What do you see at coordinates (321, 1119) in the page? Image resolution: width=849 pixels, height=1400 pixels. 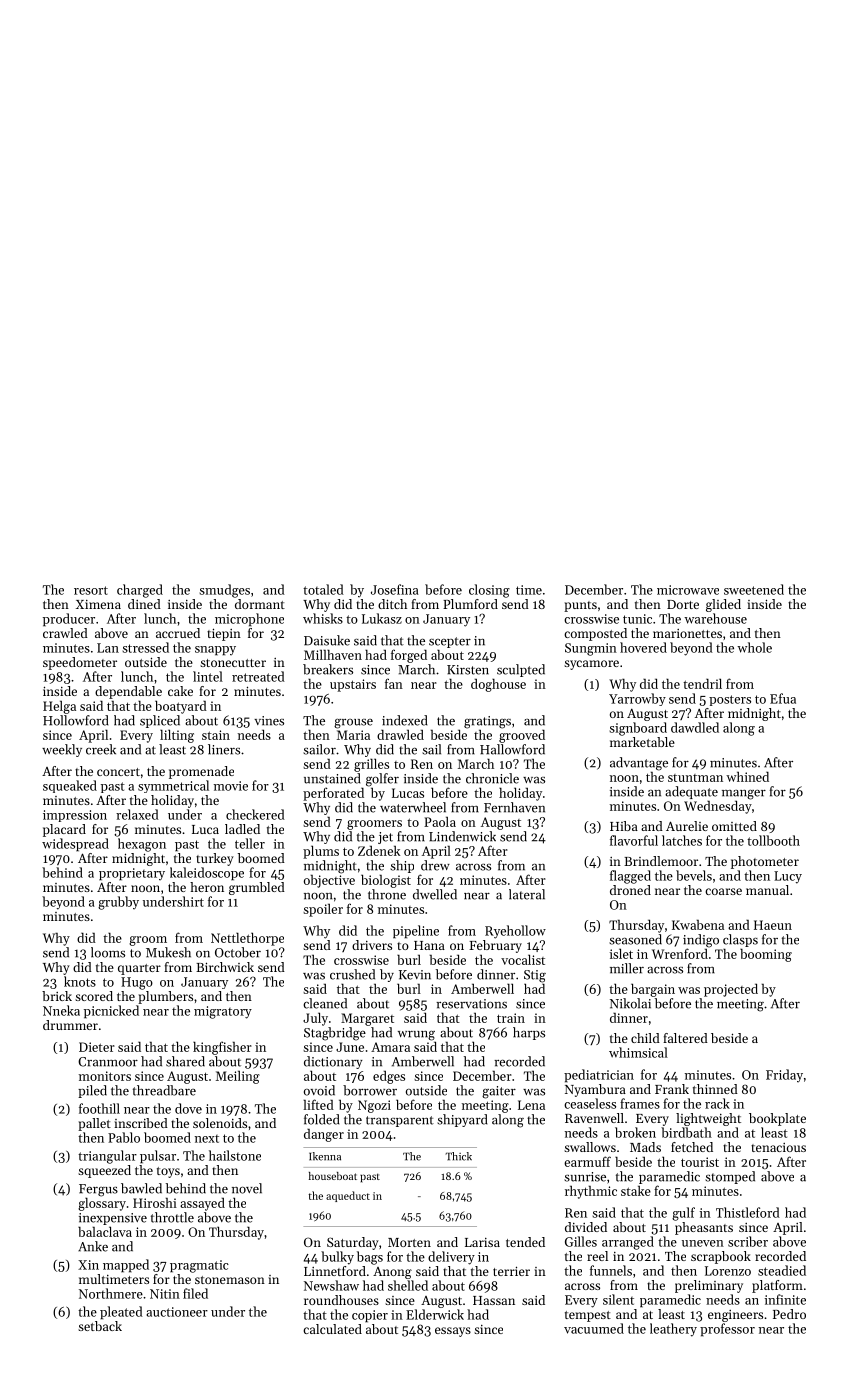 I see `folded` at bounding box center [321, 1119].
